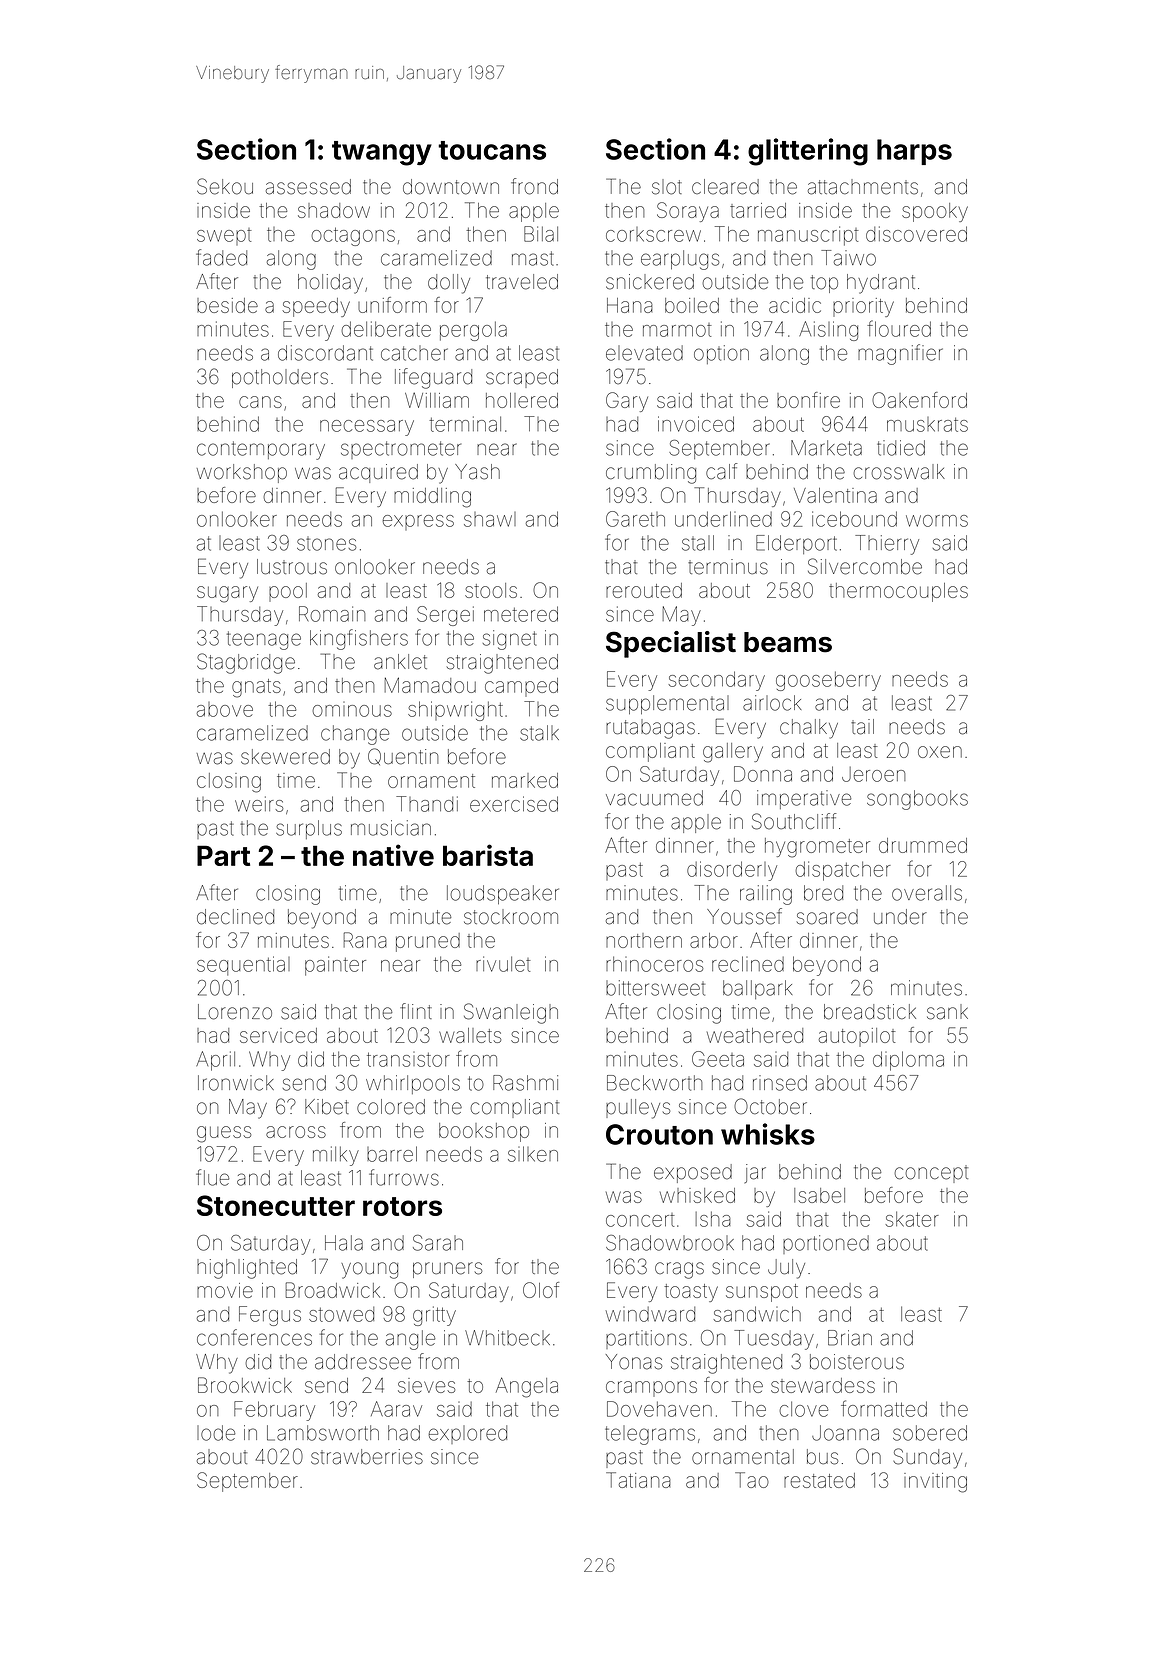 This image has height=1654, width=1165. What do you see at coordinates (491, 590) in the image?
I see `stools` at bounding box center [491, 590].
